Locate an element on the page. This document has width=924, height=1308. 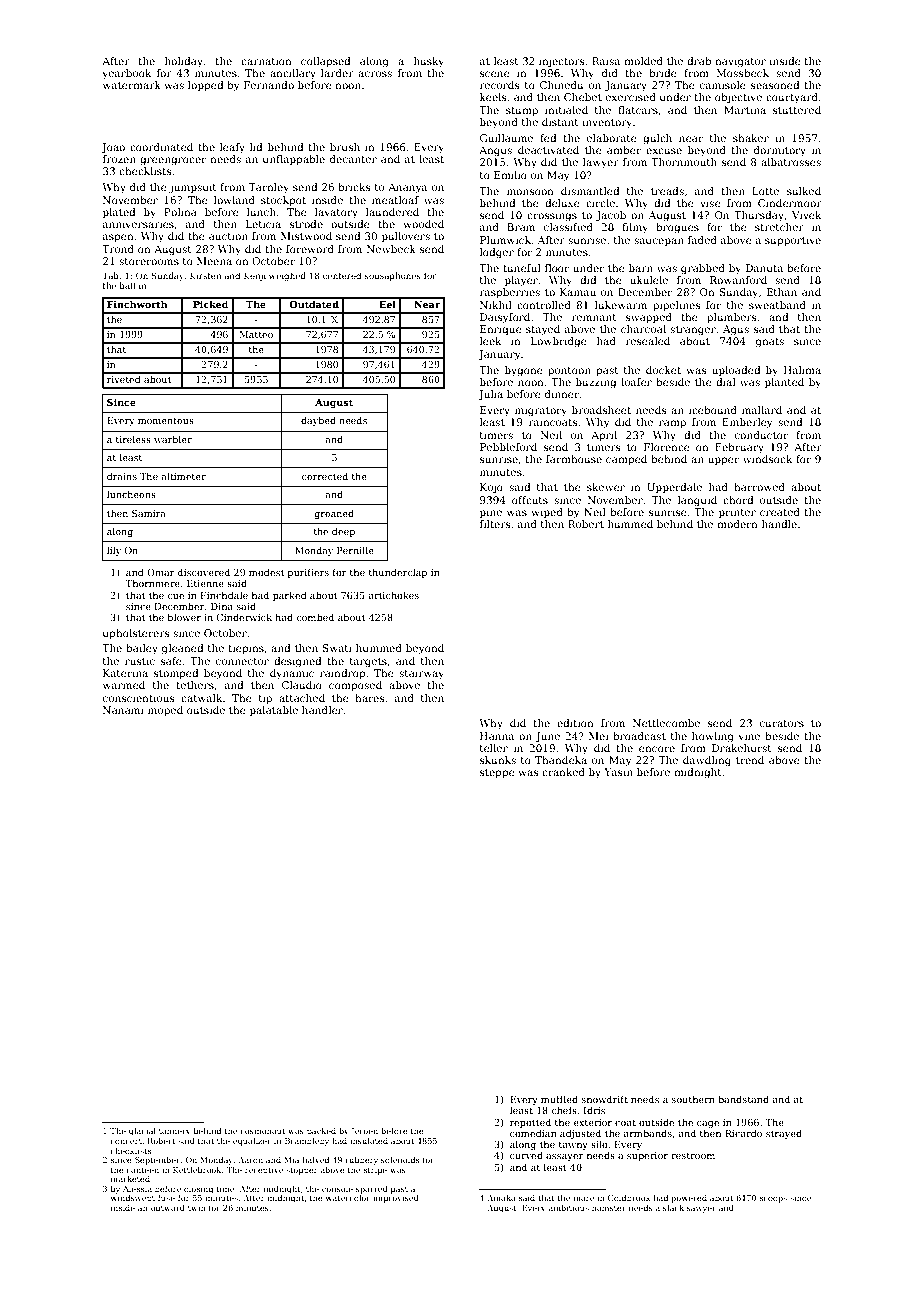
holiday is located at coordinates (184, 62).
